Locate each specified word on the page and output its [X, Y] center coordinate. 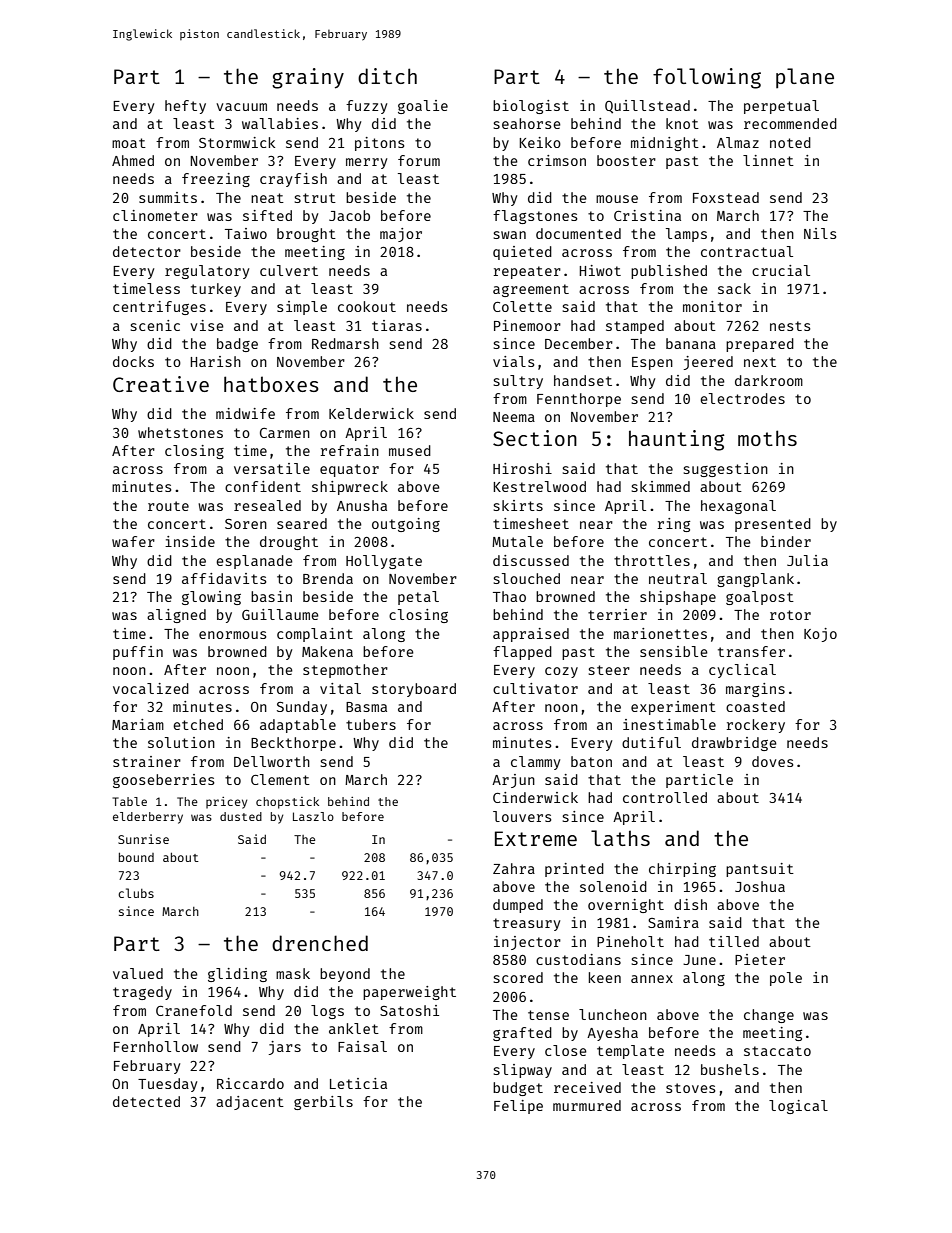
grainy [308, 78]
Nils [820, 233]
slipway [523, 1071]
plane [805, 78]
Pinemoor [527, 325]
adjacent [250, 1103]
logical [798, 1107]
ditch [387, 76]
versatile [272, 468]
